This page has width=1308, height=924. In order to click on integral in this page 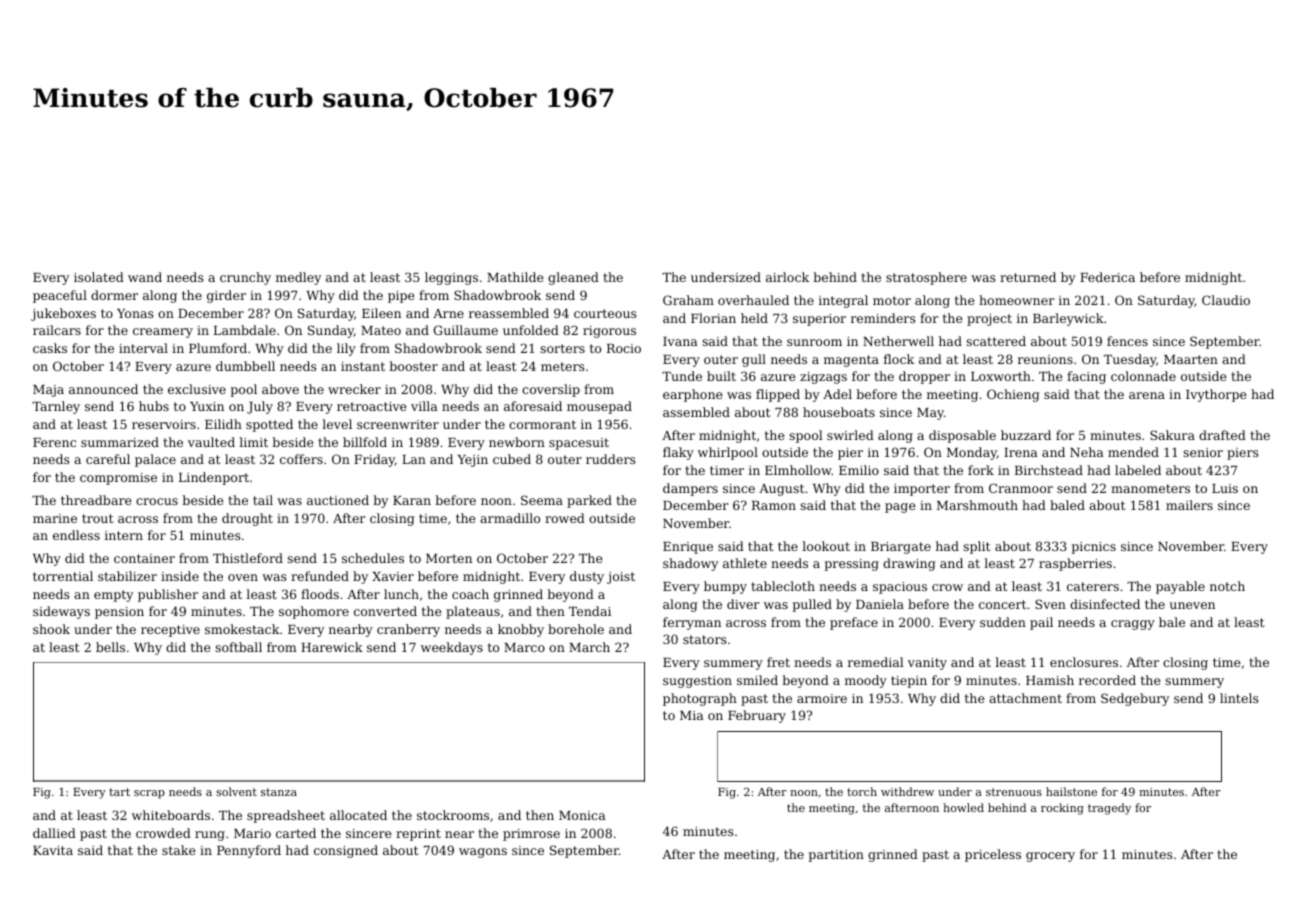, I will do `click(843, 301)`.
